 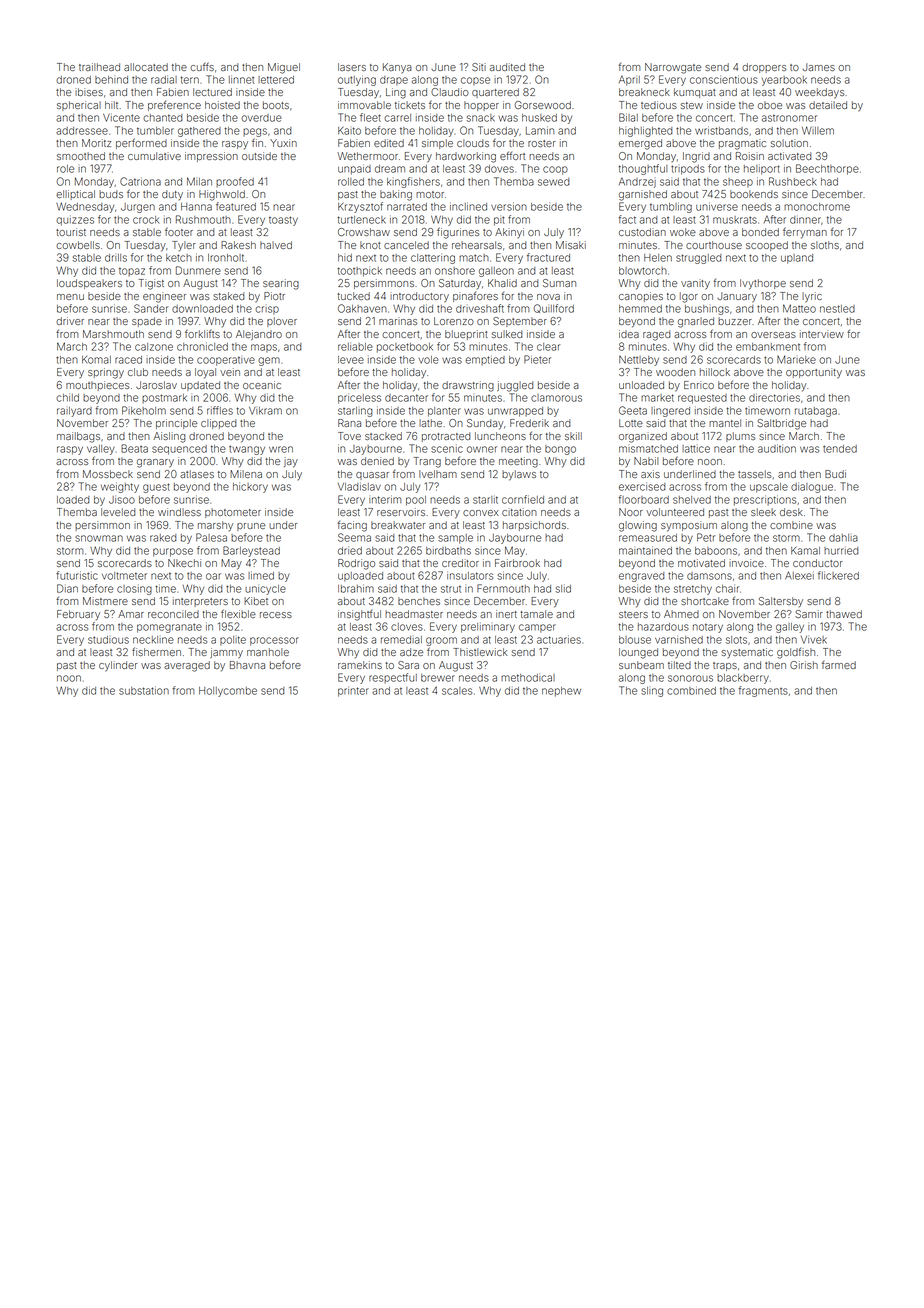 I want to click on volunteered, so click(x=675, y=512).
